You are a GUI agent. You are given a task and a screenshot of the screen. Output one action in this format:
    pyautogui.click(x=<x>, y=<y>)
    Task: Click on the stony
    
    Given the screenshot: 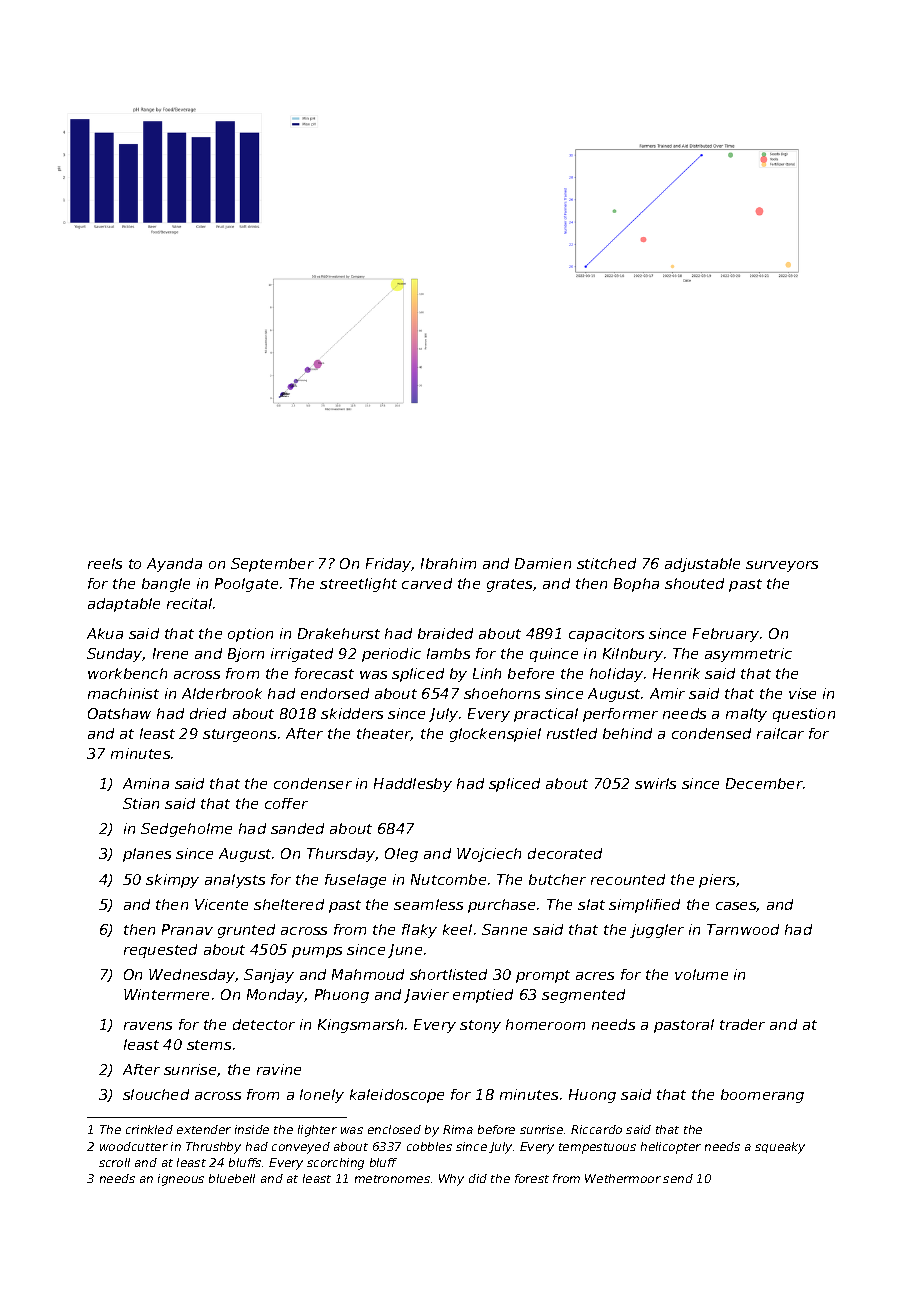 What is the action you would take?
    pyautogui.click(x=480, y=1026)
